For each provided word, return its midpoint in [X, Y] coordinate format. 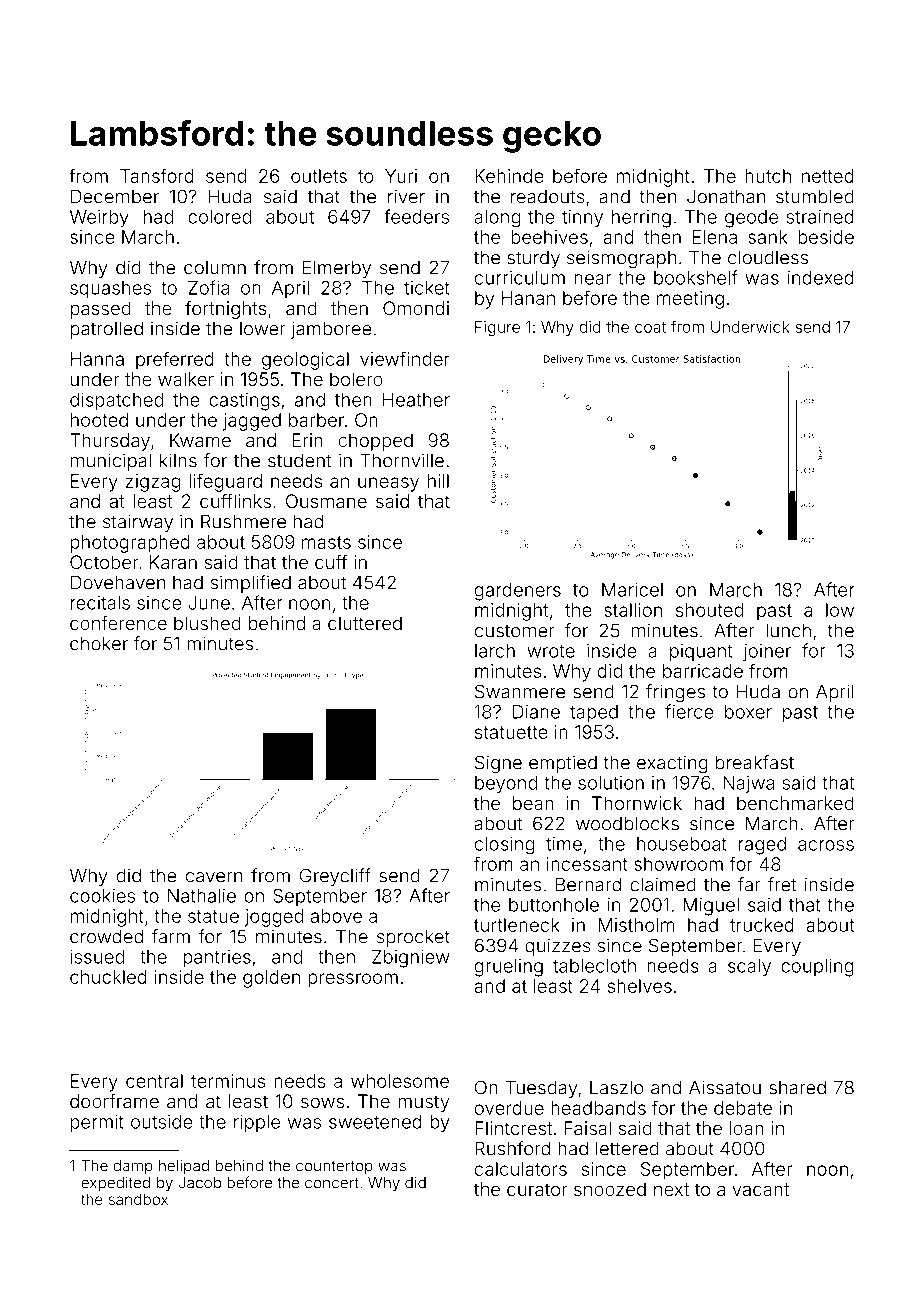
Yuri [401, 176]
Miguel [711, 907]
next [671, 1189]
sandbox [138, 1199]
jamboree [331, 330]
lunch [788, 630]
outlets [319, 176]
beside [826, 237]
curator [537, 1189]
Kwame [200, 440]
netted [828, 176]
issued [97, 957]
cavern [214, 877]
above [336, 916]
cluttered [365, 623]
